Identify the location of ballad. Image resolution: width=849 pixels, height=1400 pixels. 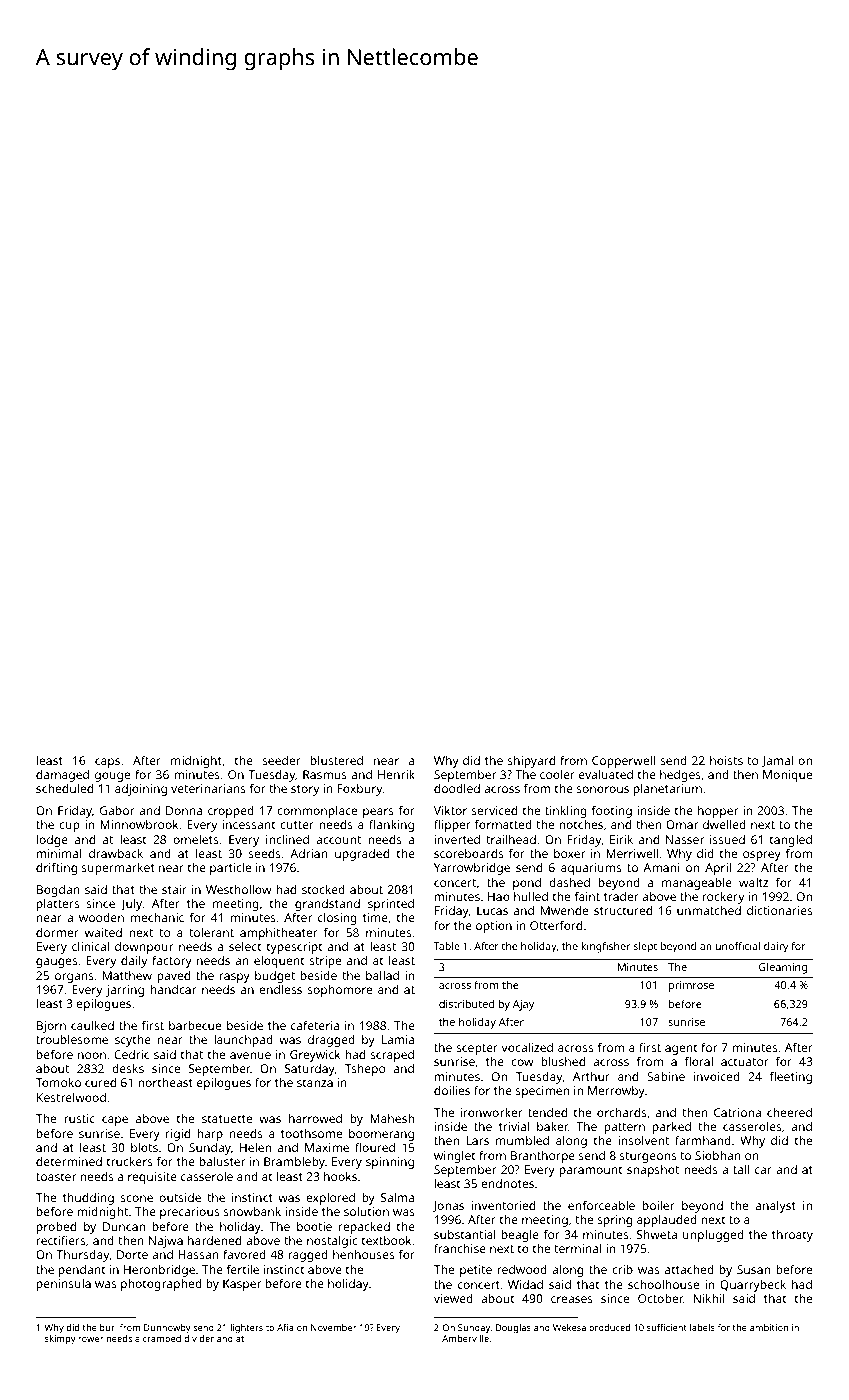
(382, 975).
